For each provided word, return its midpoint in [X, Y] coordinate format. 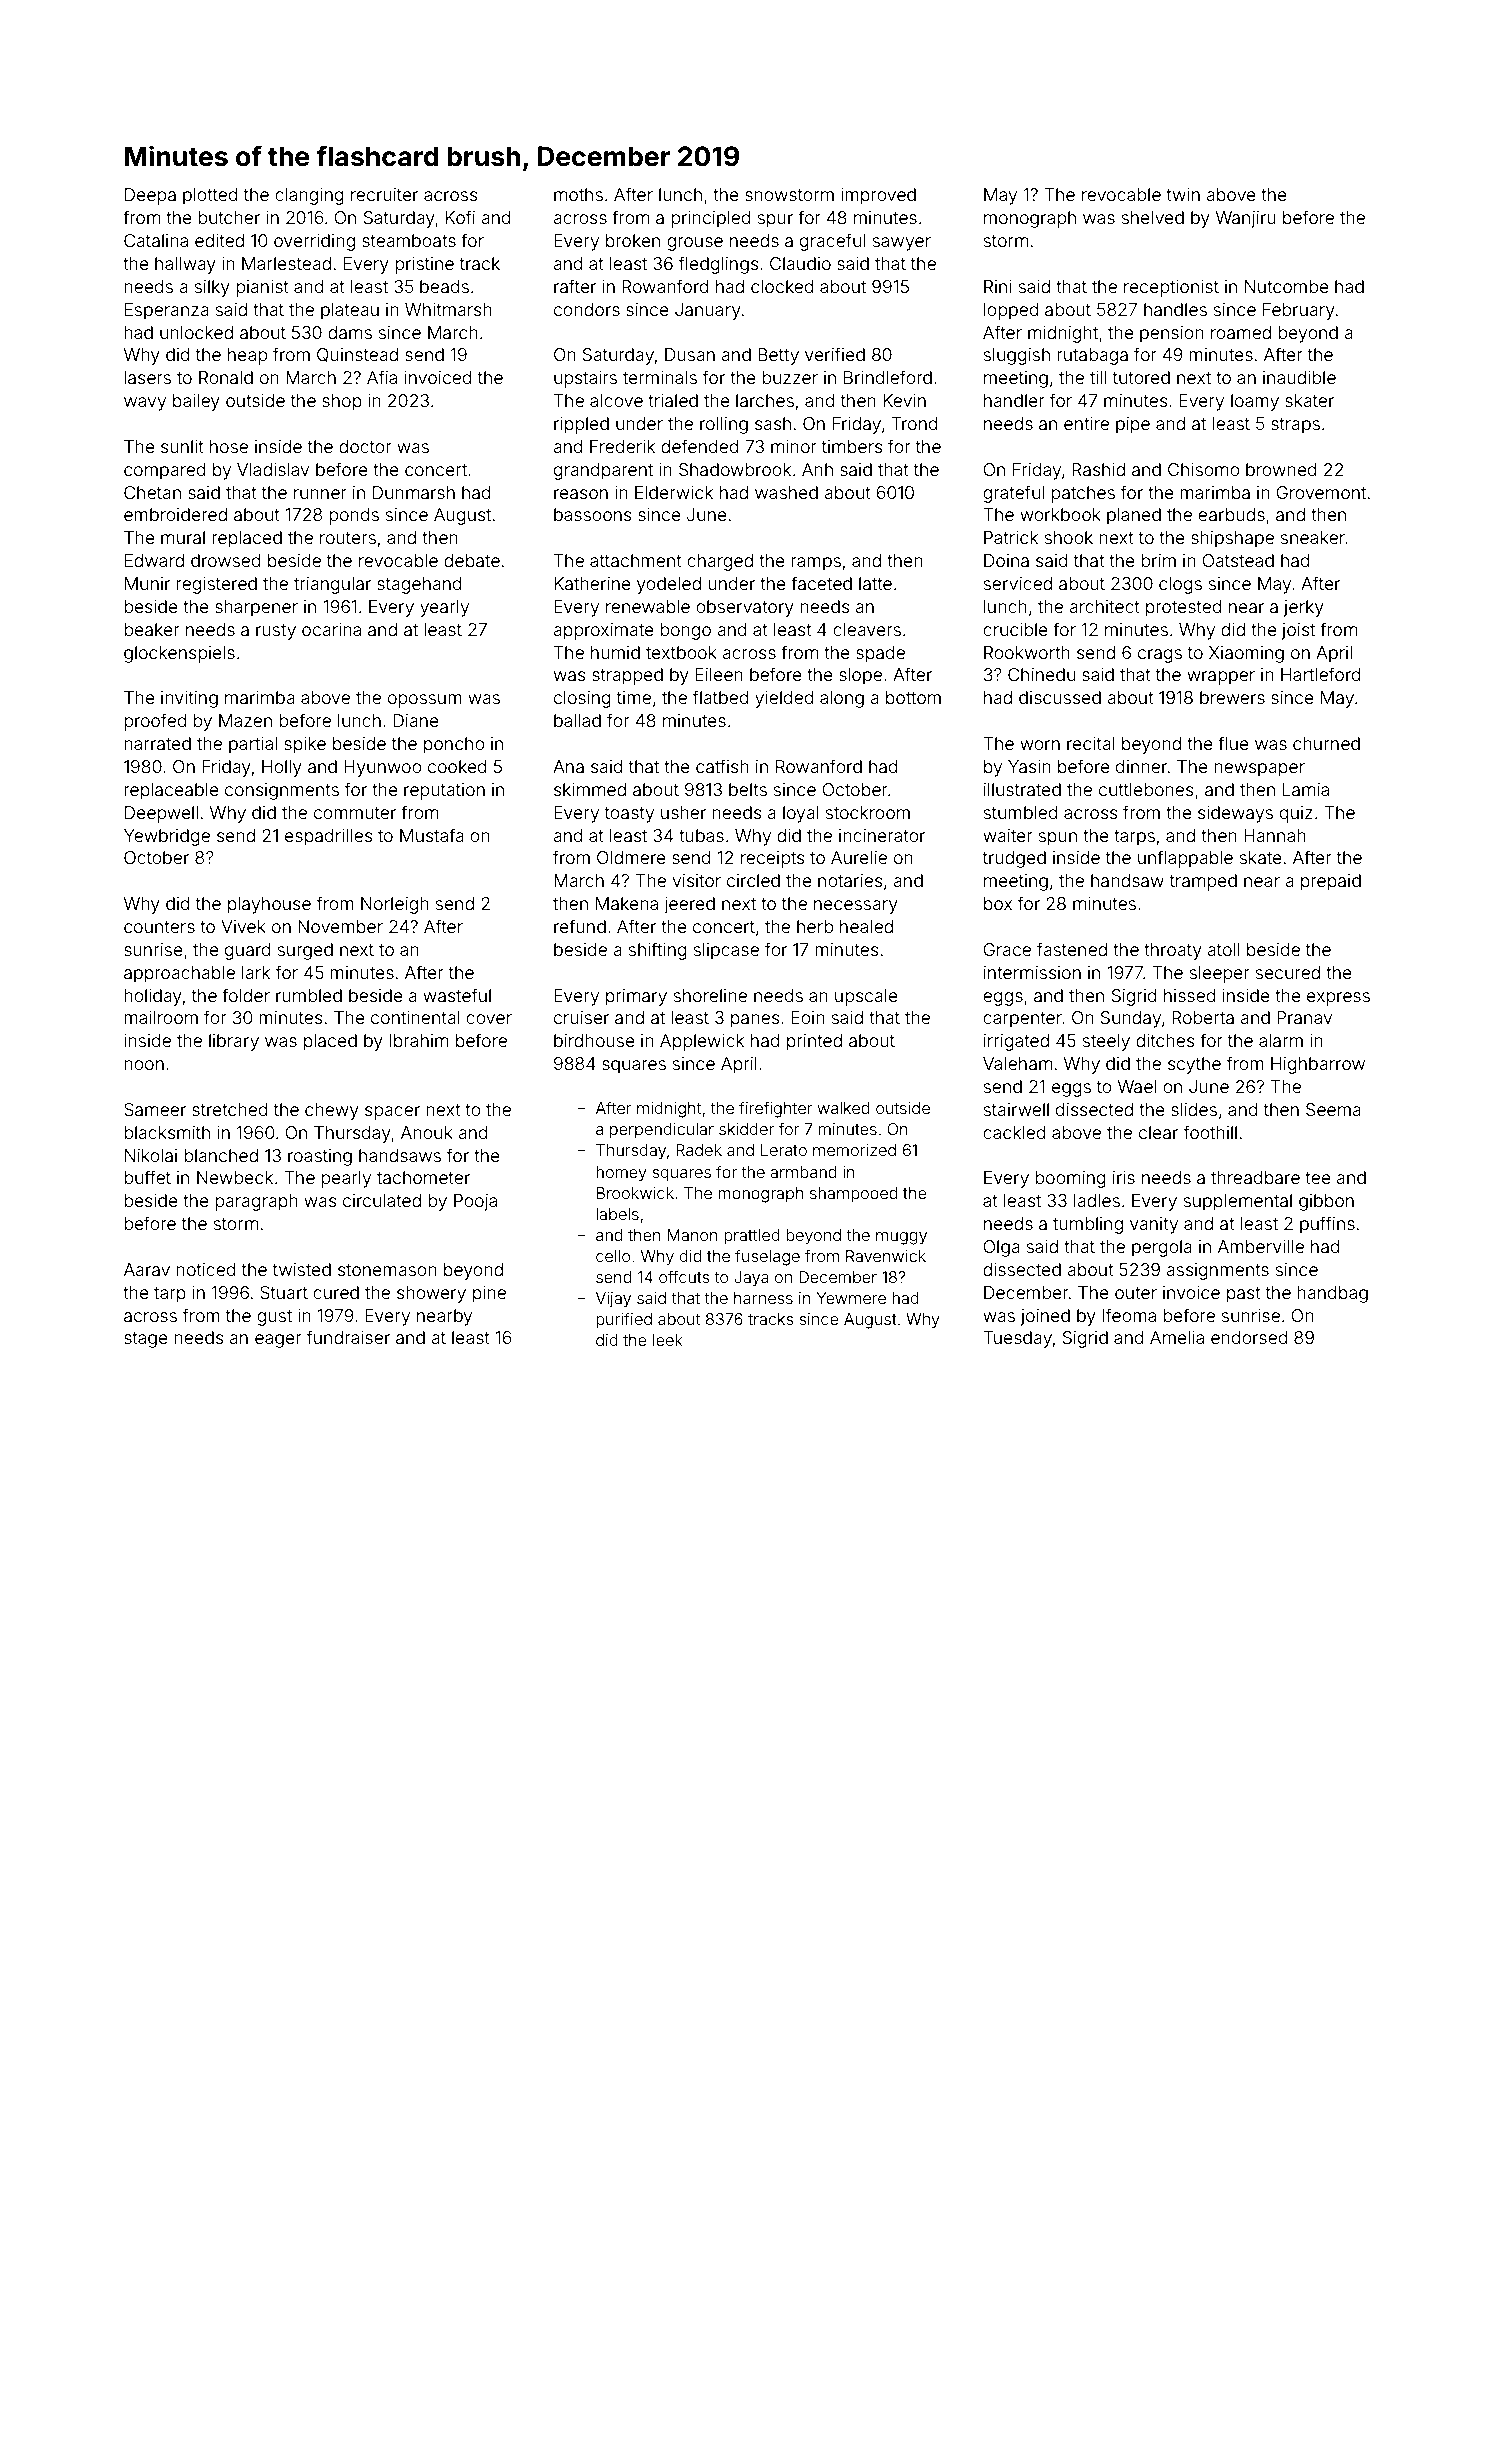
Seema [1333, 1109]
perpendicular [662, 1131]
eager [278, 1341]
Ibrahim [418, 1040]
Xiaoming [1246, 654]
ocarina [331, 629]
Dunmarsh [414, 492]
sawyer [902, 244]
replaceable [171, 791]
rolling [724, 425]
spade [880, 654]
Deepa [150, 196]
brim [1158, 560]
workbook [1060, 514]
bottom [913, 697]
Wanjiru [1246, 219]
